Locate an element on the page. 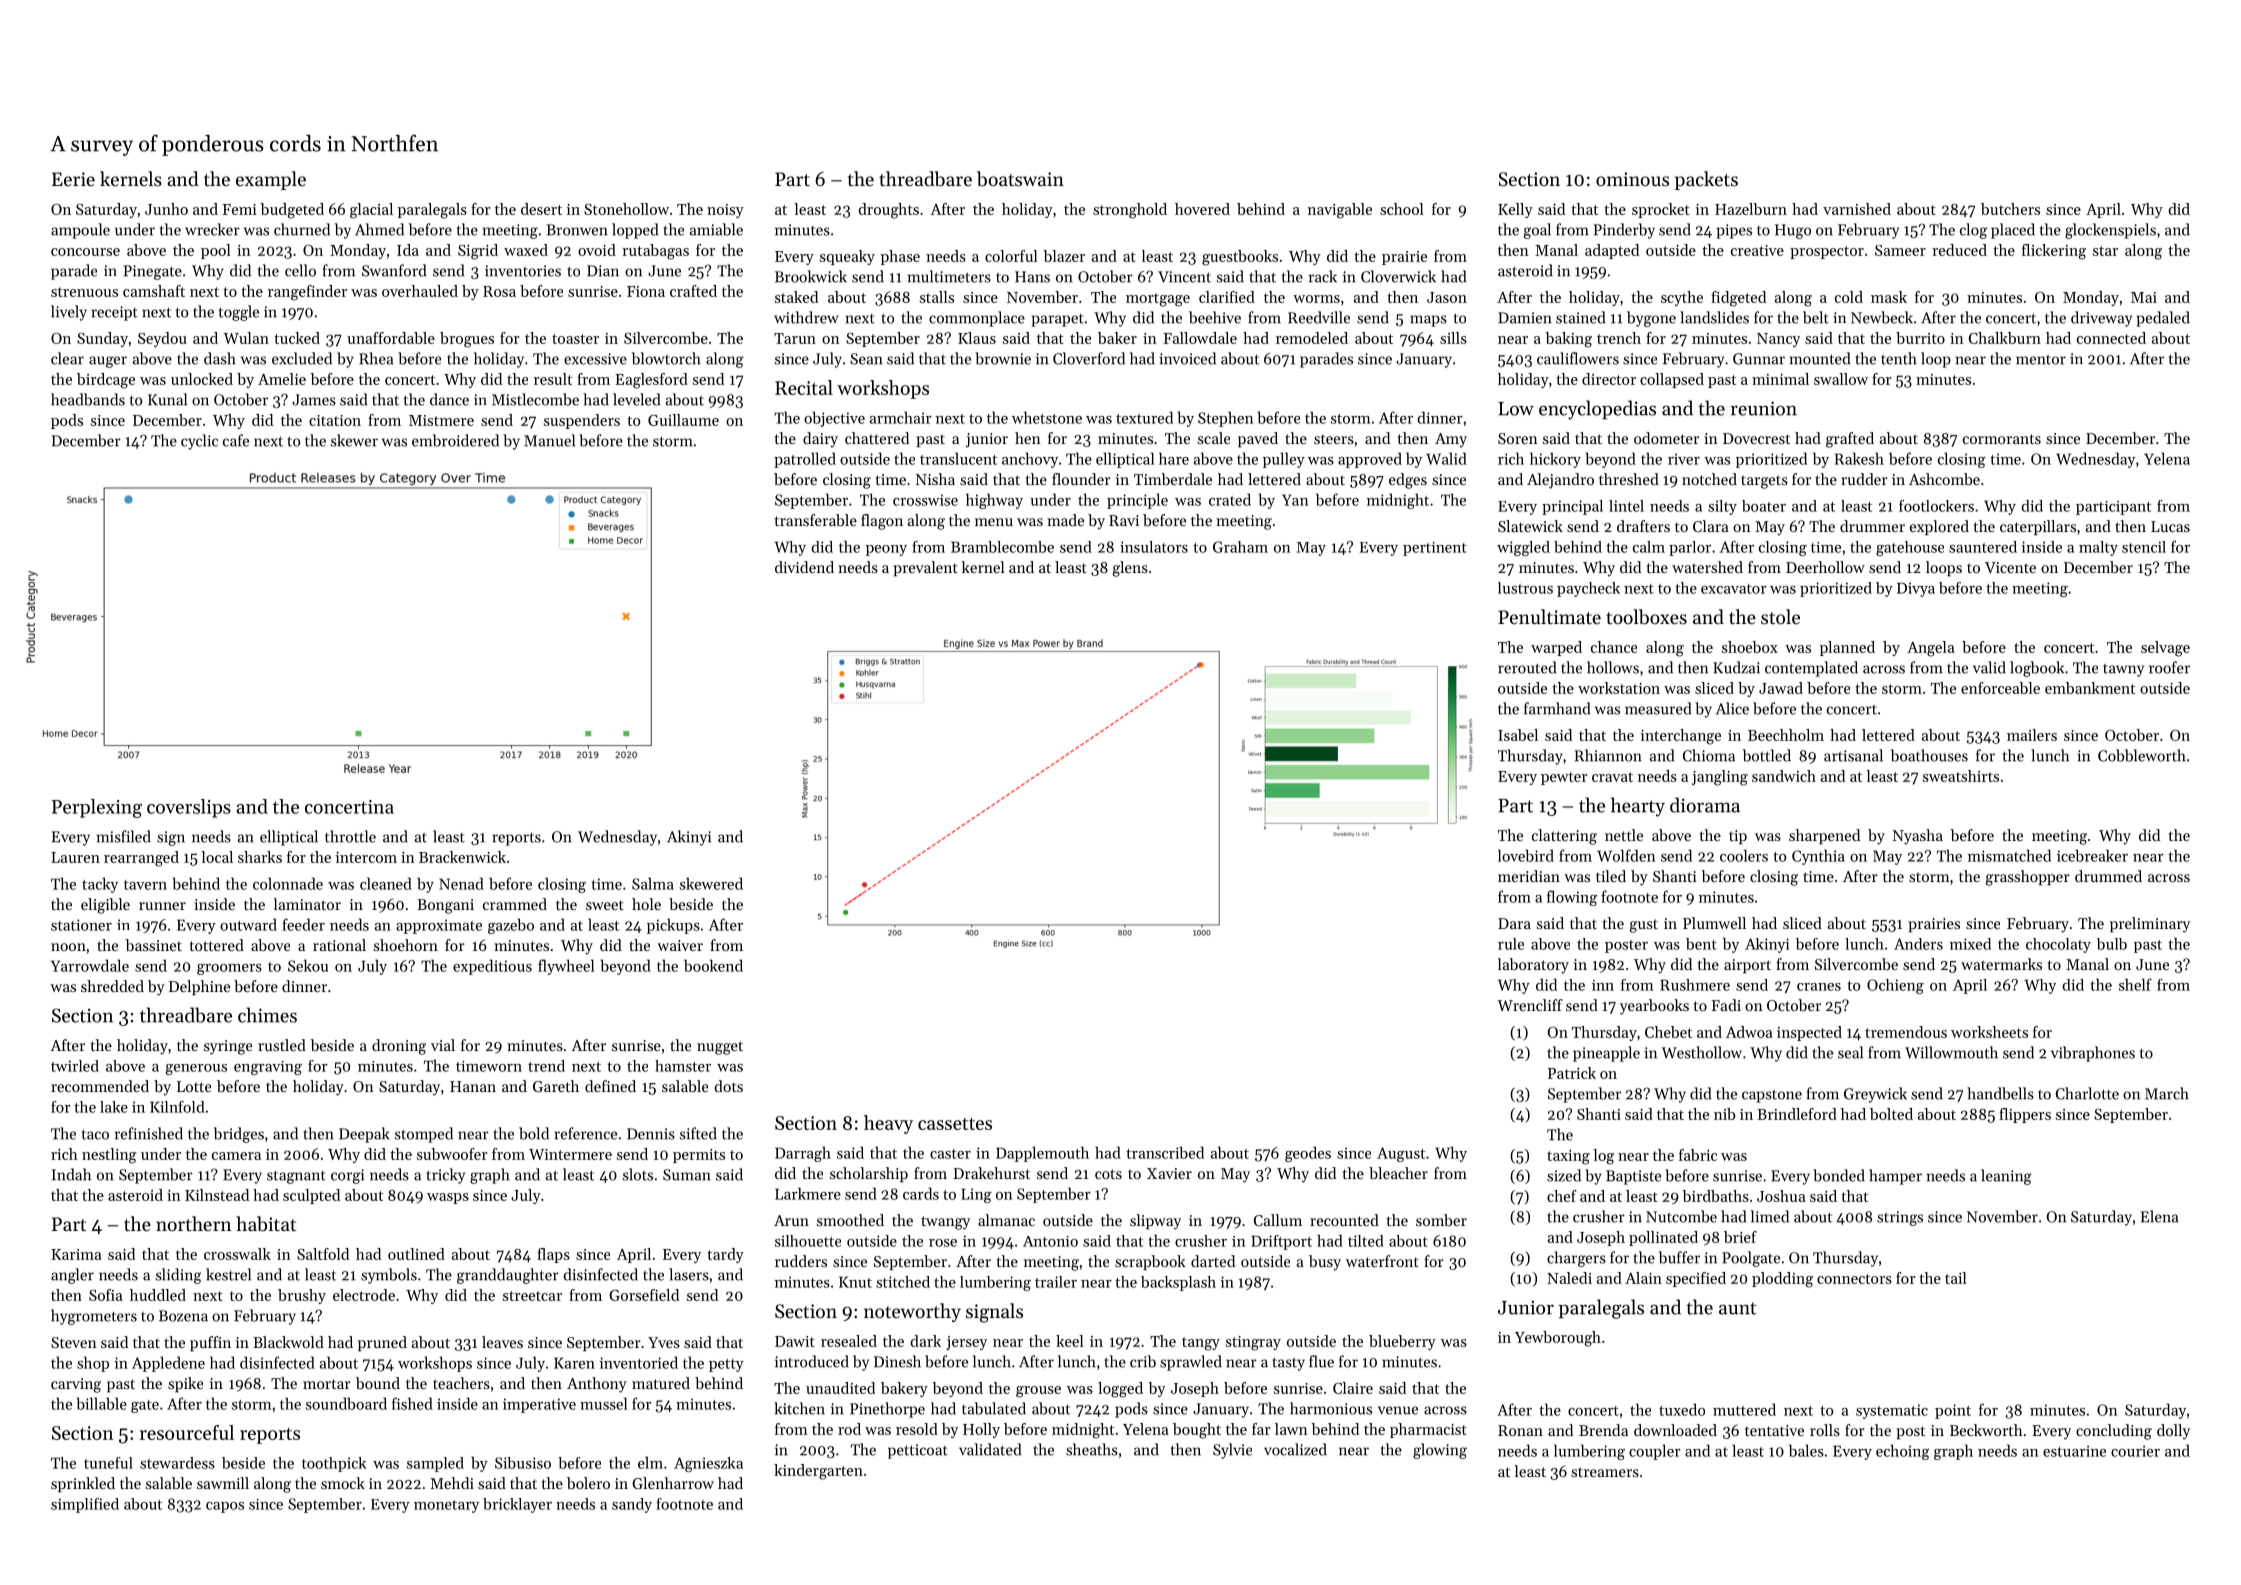  example is located at coordinates (271, 180).
